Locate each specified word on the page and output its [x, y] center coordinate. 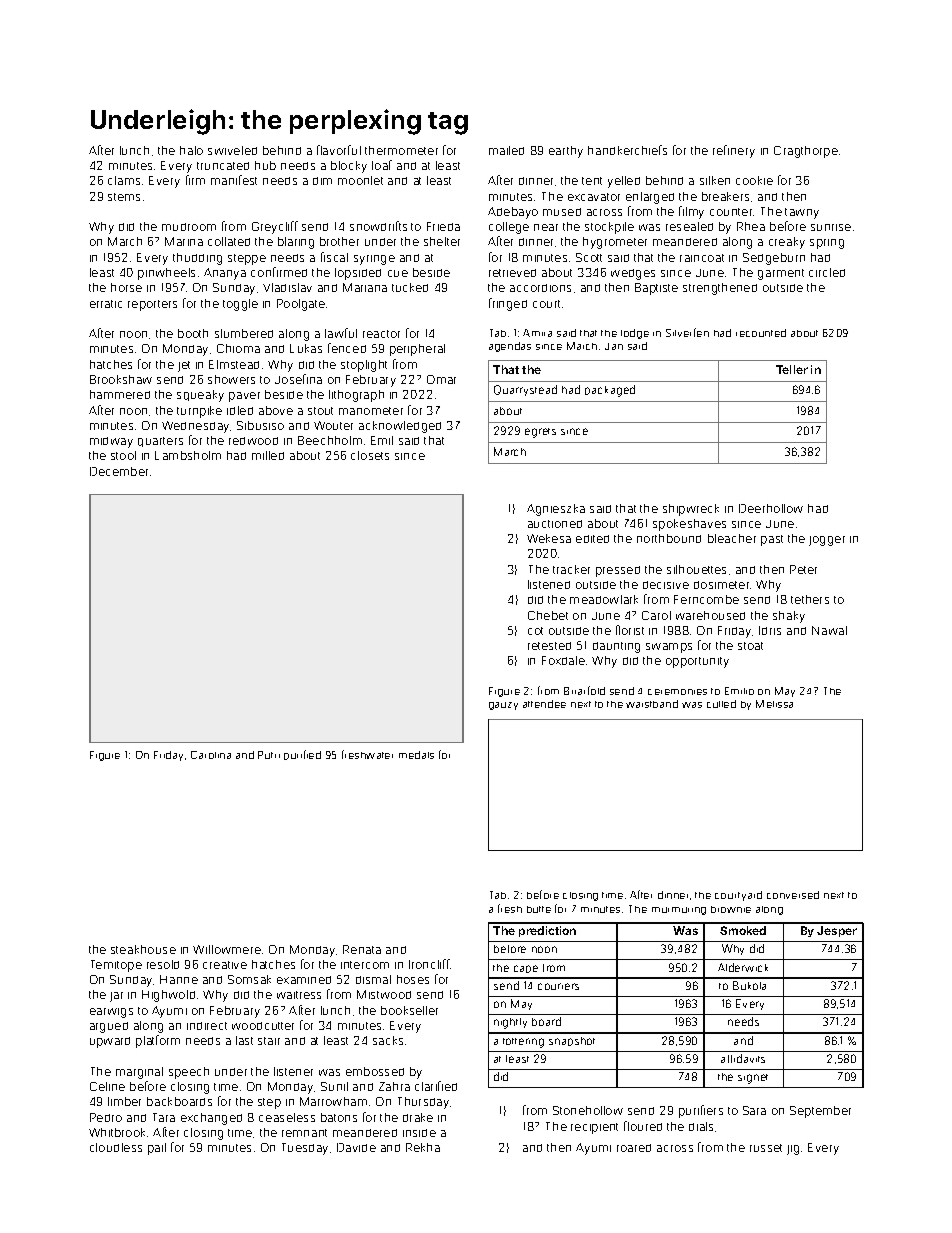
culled [721, 704]
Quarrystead [525, 390]
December [119, 471]
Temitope [116, 966]
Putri [269, 755]
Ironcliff [429, 964]
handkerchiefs [627, 150]
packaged [610, 391]
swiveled [232, 150]
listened [549, 584]
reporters [152, 305]
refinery [734, 151]
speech [189, 1073]
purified [302, 755]
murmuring [679, 911]
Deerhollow [771, 508]
